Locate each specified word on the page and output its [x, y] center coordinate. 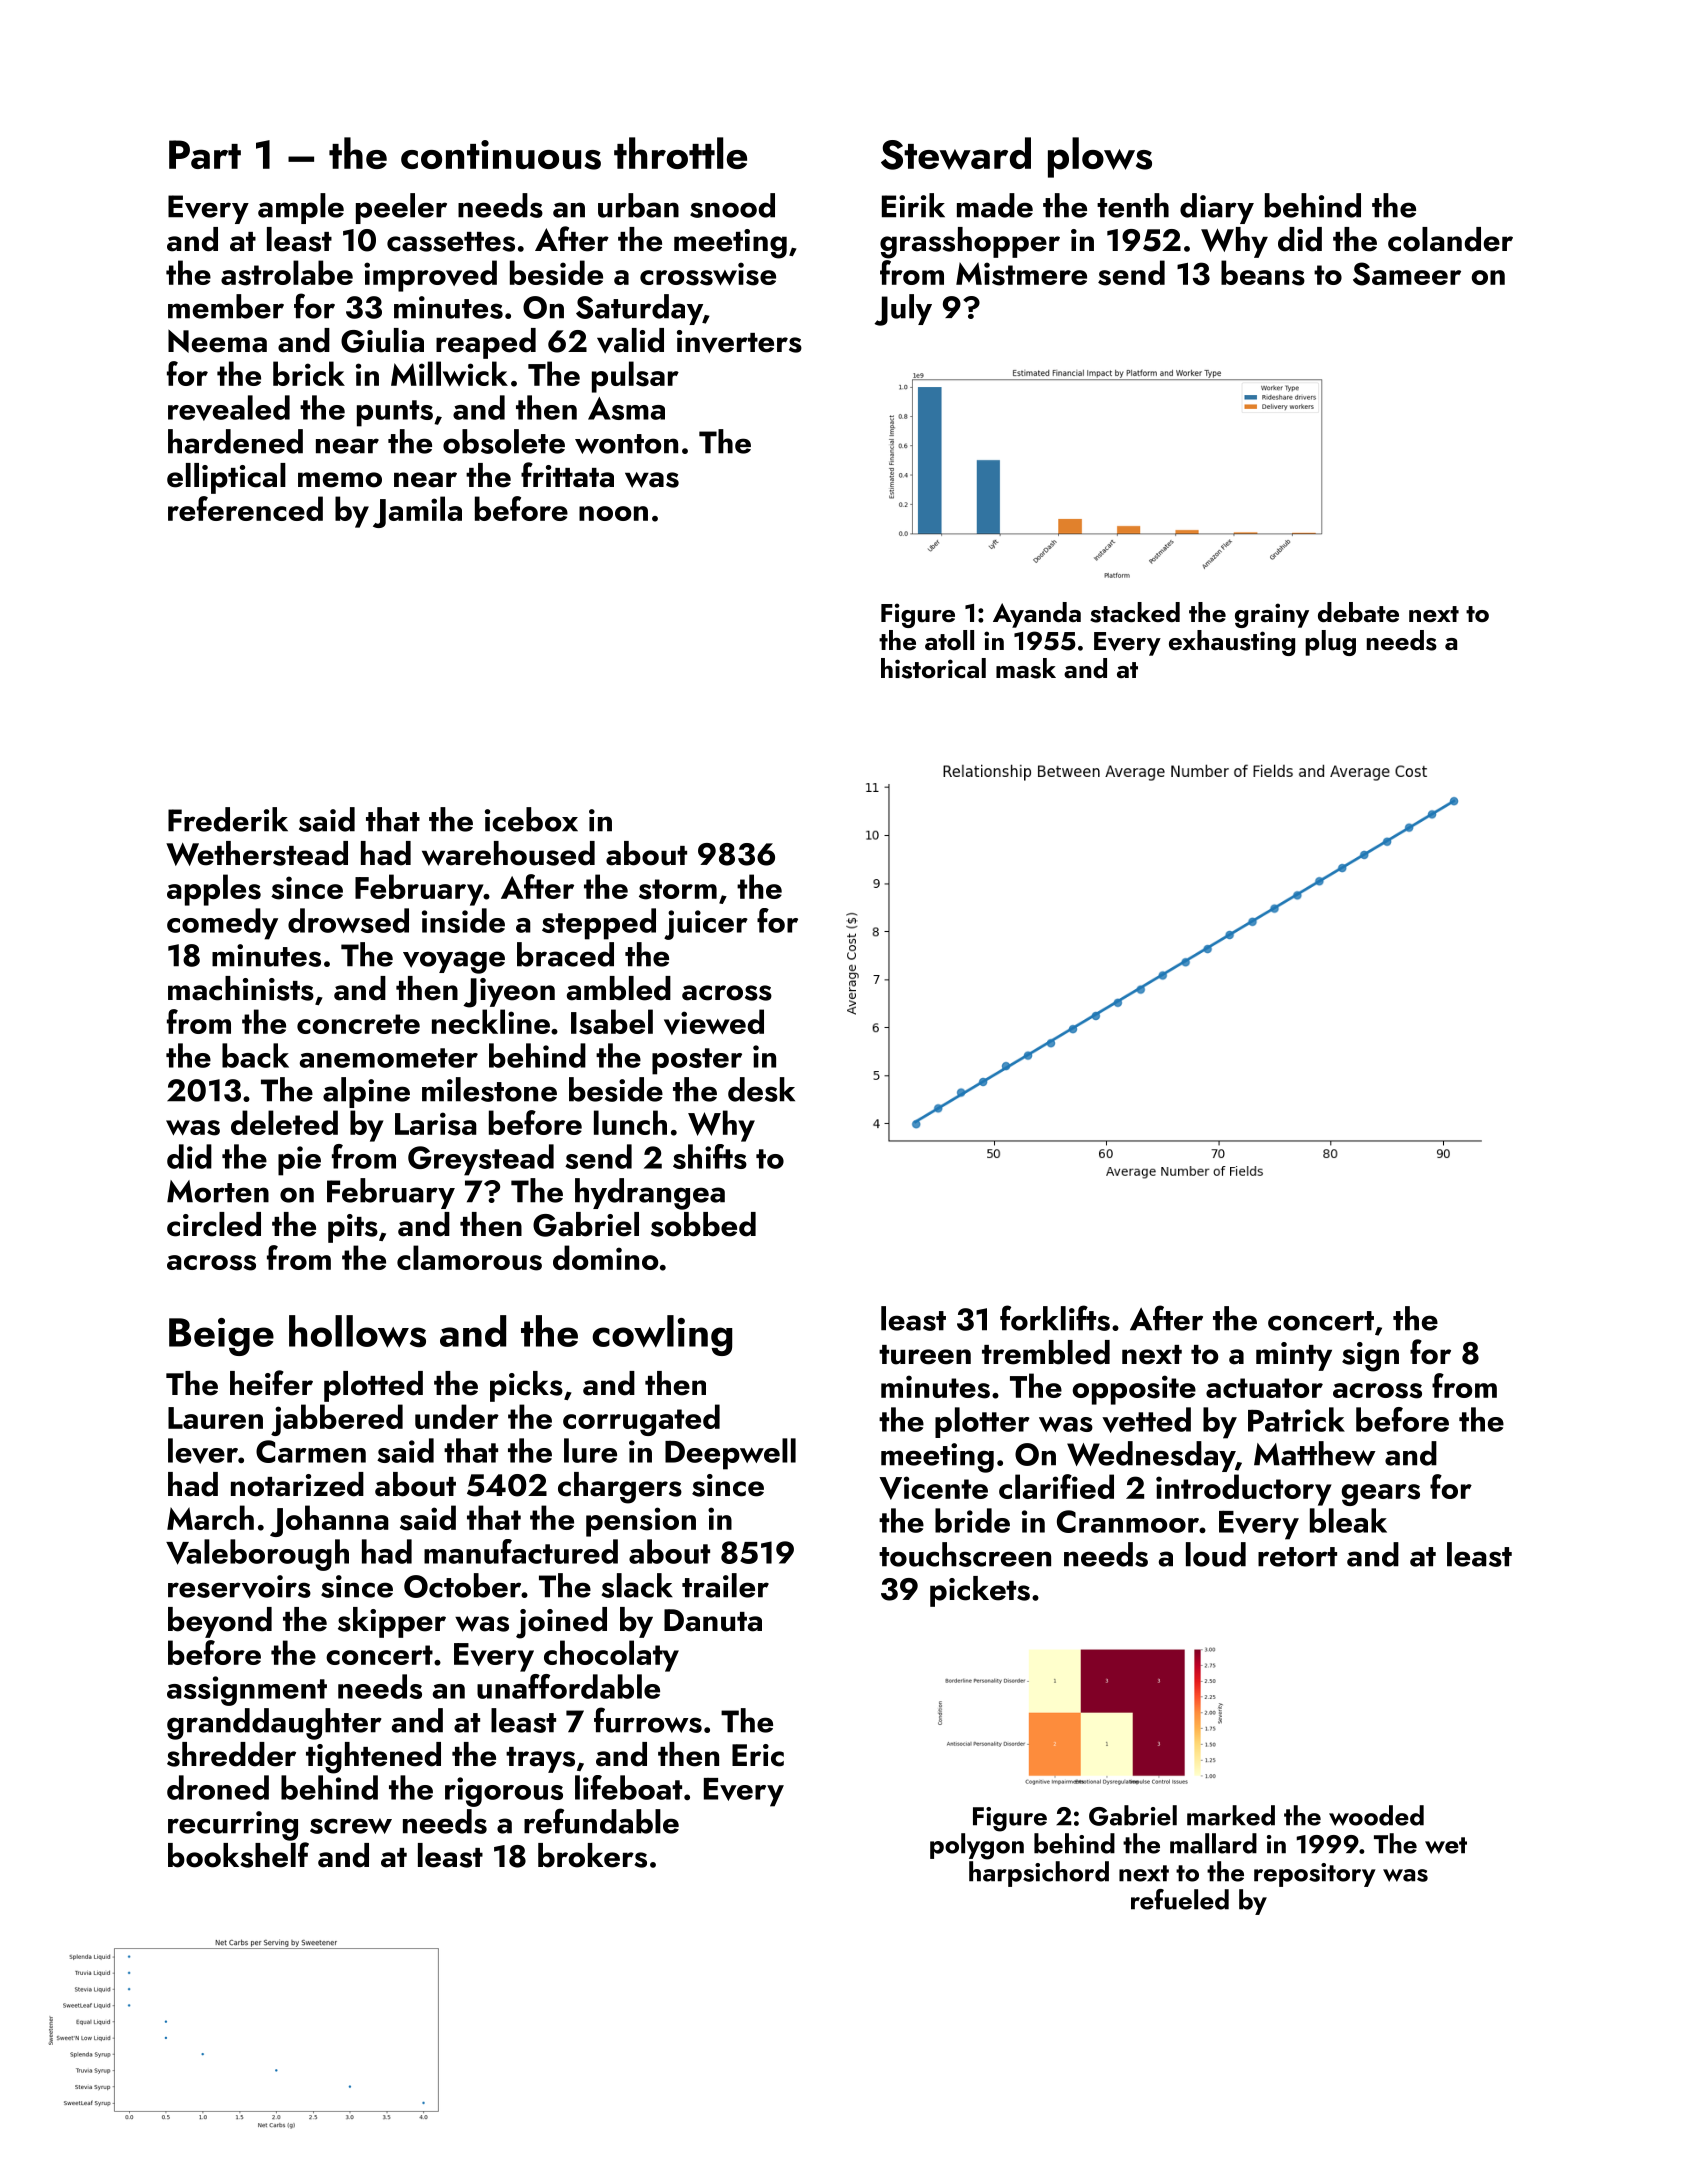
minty [1294, 1356]
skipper [392, 1622]
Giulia [382, 340]
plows [1100, 157]
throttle [680, 153]
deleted [284, 1122]
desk [761, 1089]
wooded [1376, 1815]
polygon [977, 1846]
